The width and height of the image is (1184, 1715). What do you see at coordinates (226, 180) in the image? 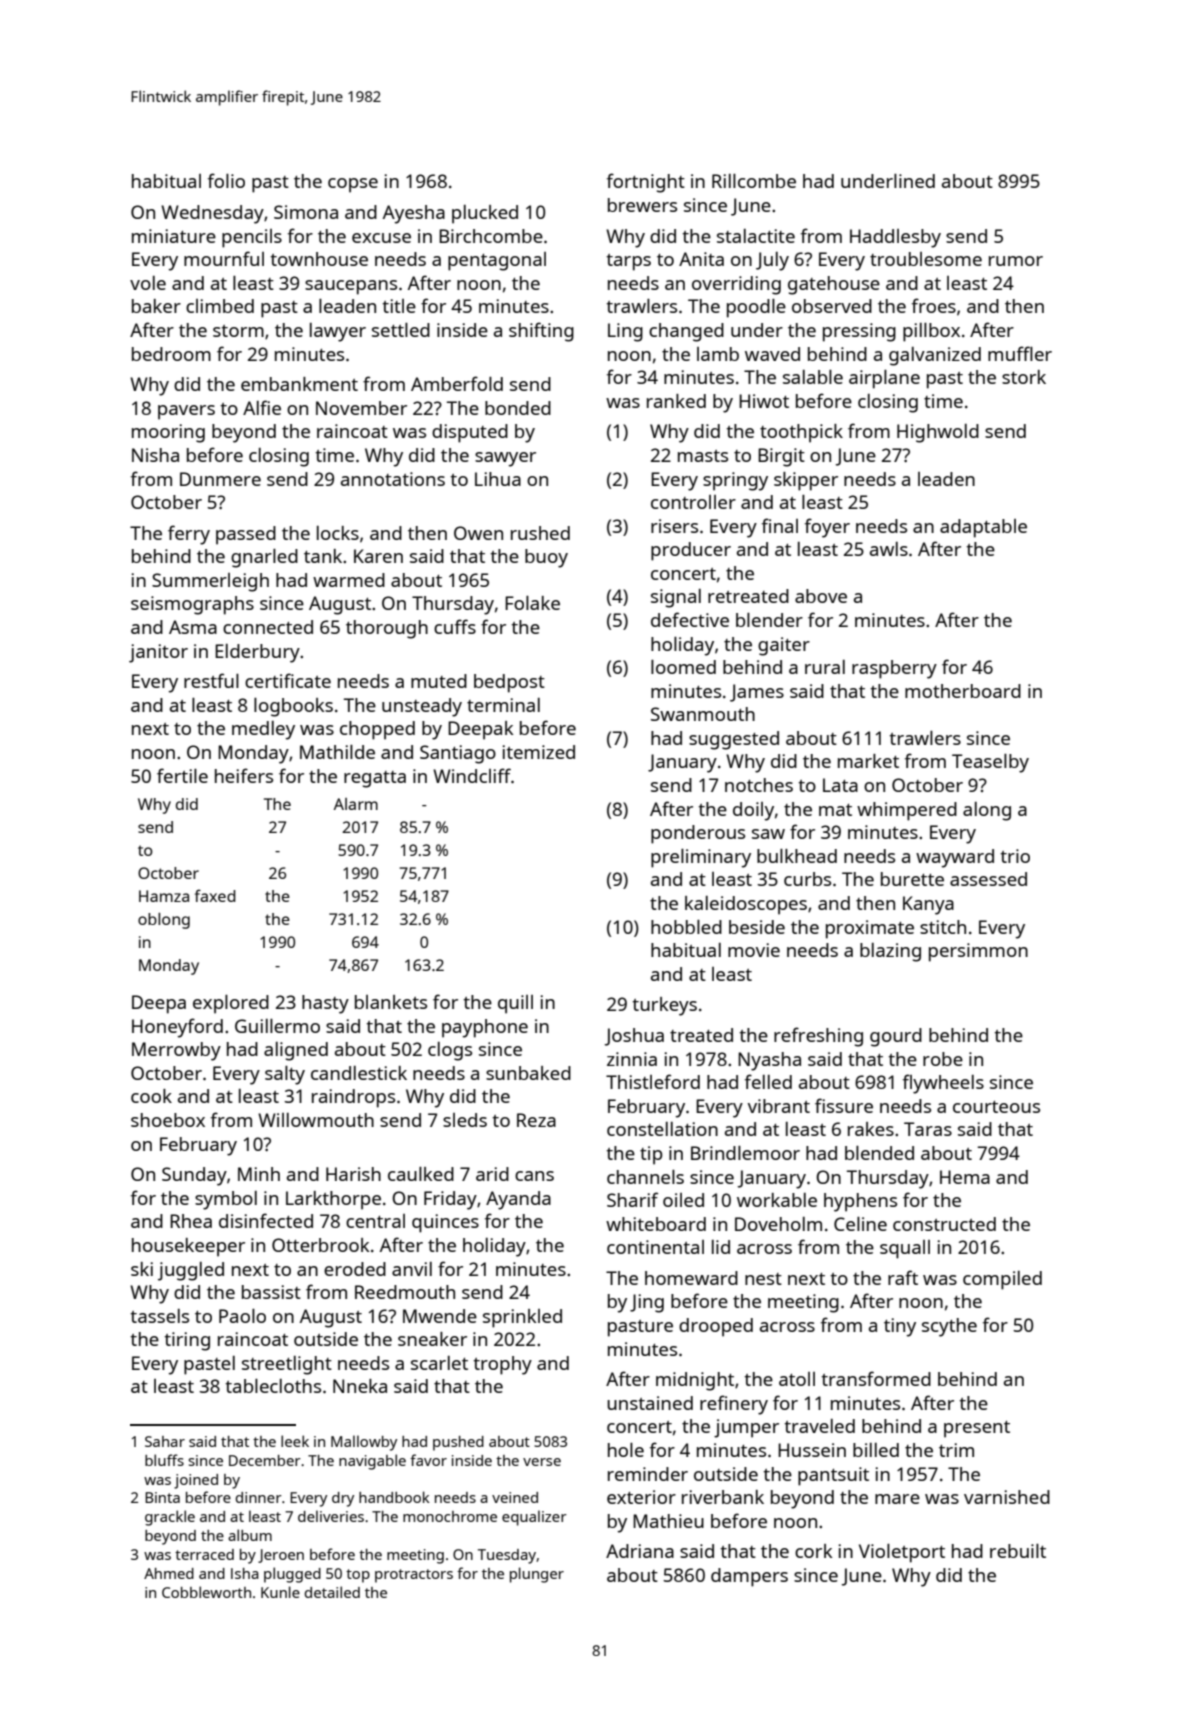
I see `folio` at bounding box center [226, 180].
